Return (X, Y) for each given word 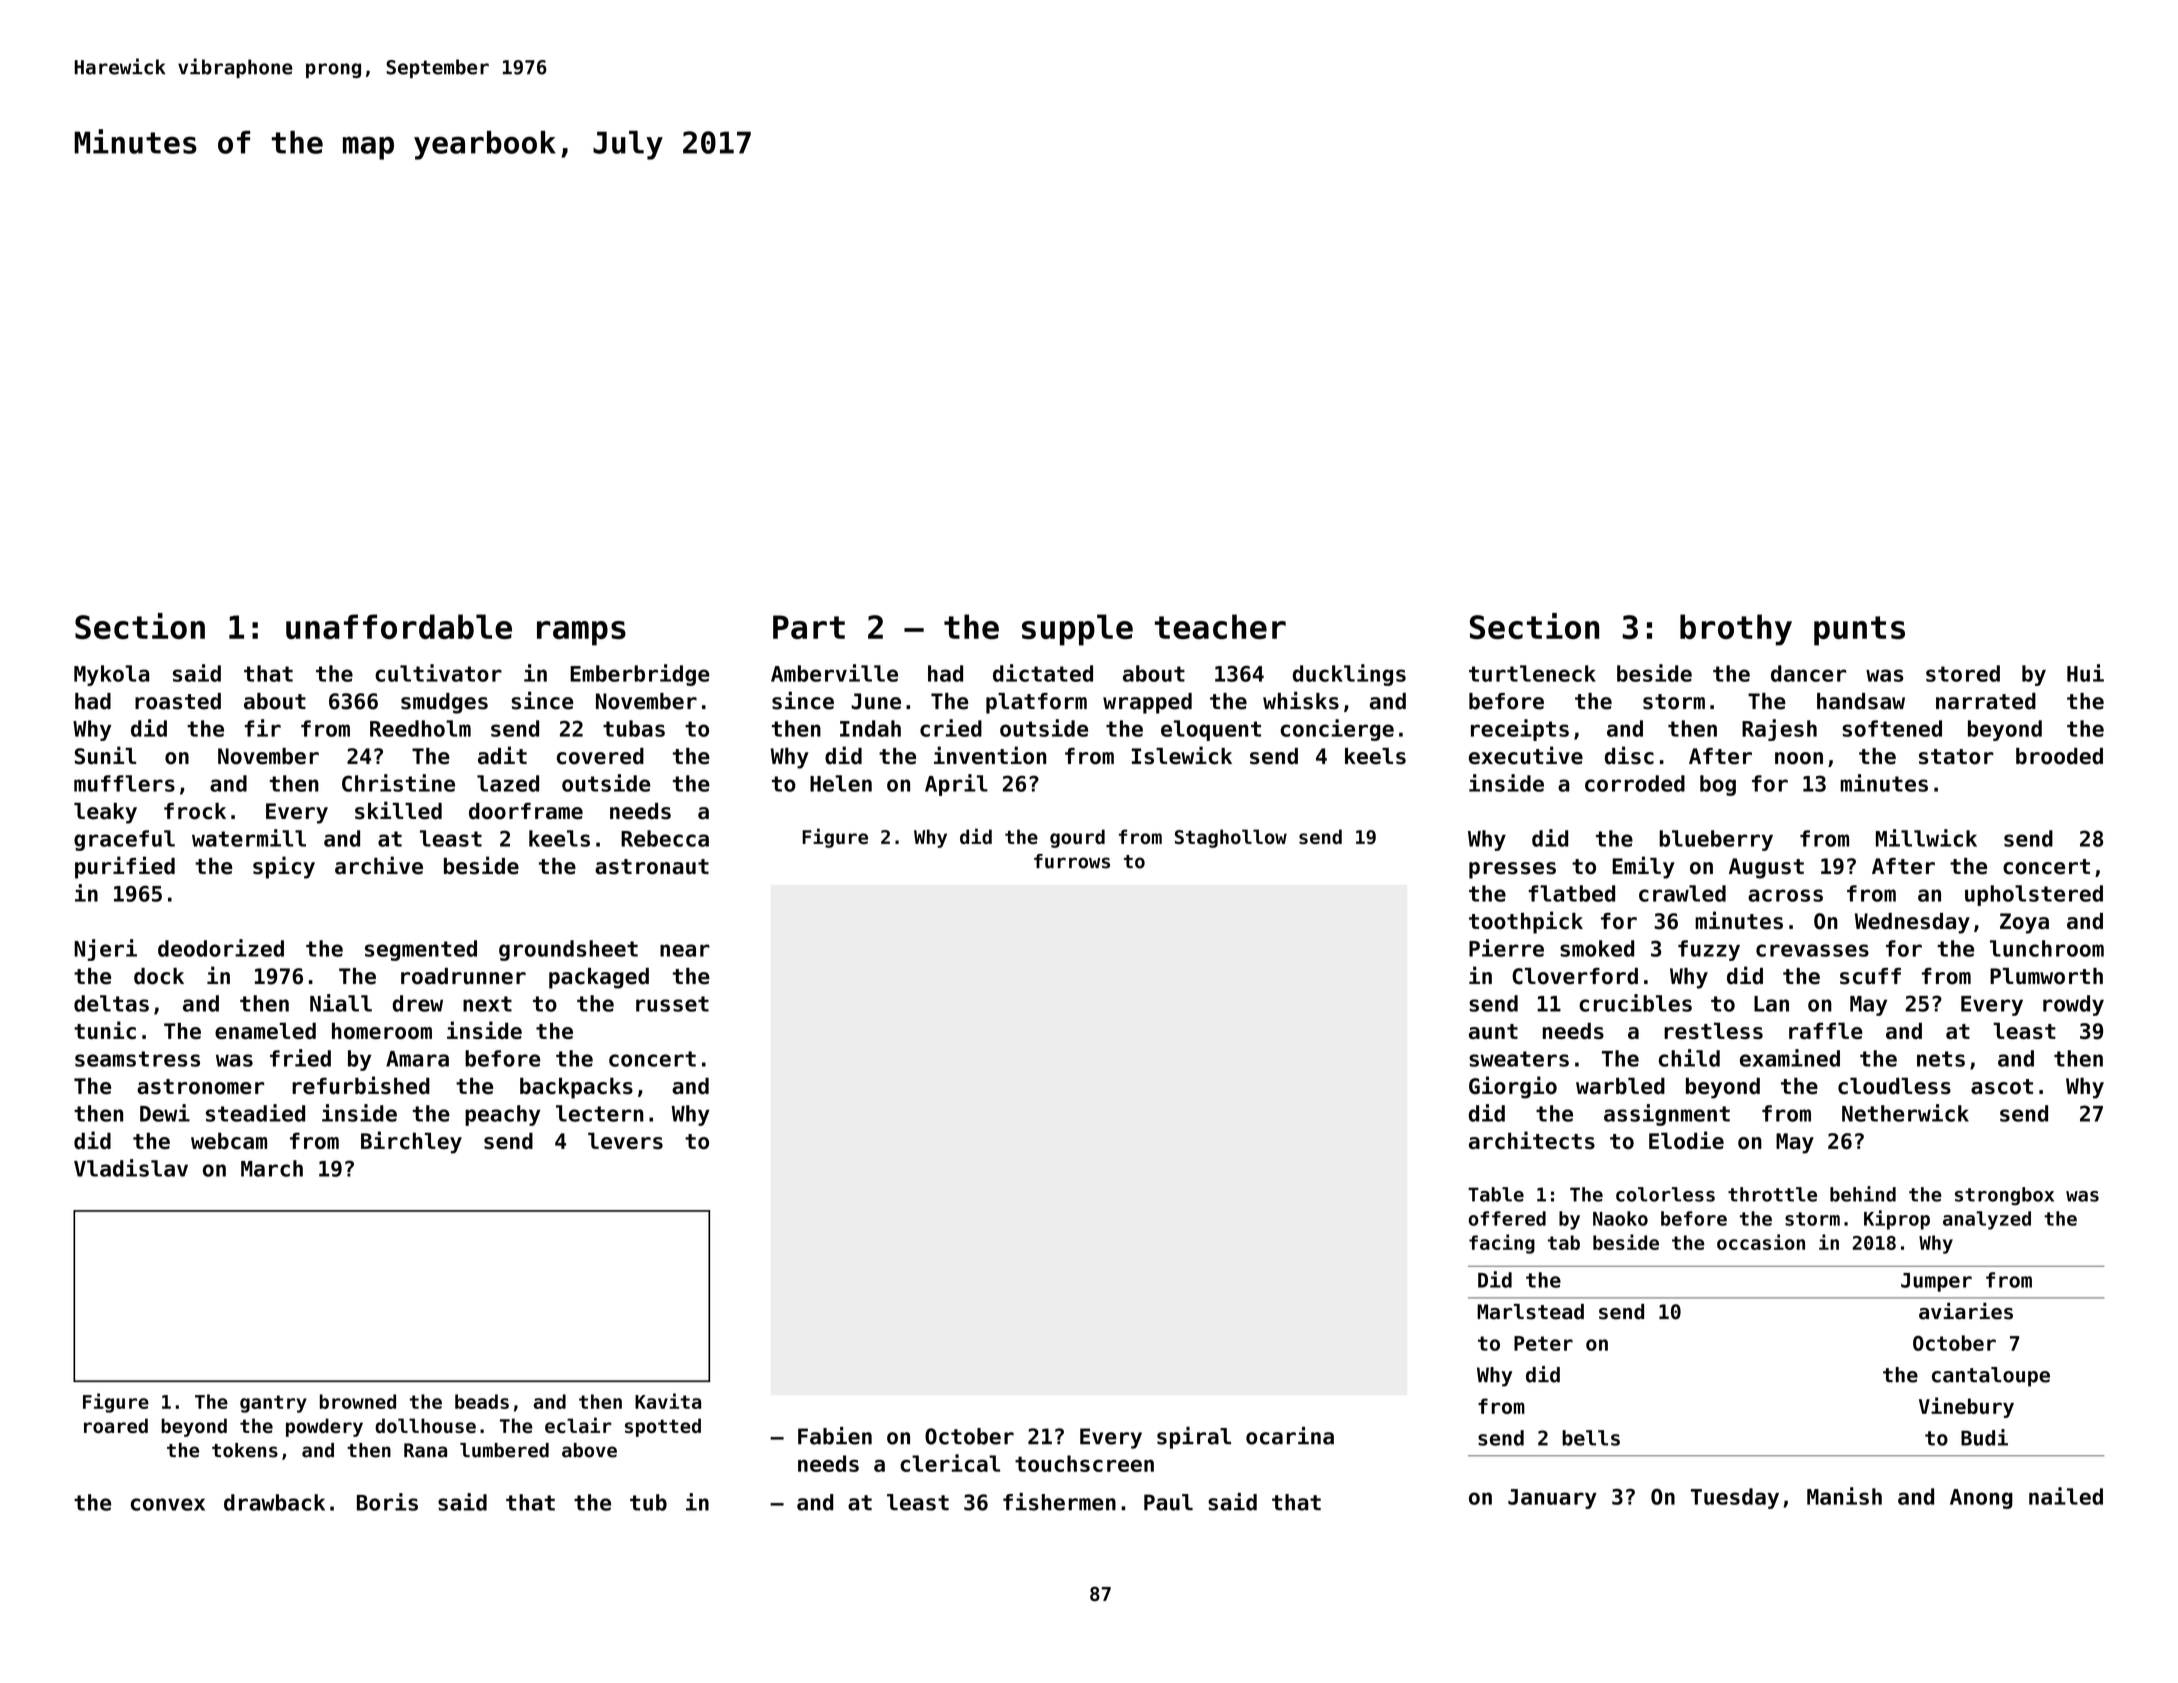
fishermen (1059, 1502)
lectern (599, 1113)
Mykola (111, 675)
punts (1859, 631)
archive (379, 865)
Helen (841, 783)
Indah (870, 728)
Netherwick (1905, 1113)
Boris (387, 1502)
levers (625, 1140)
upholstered (2034, 895)
